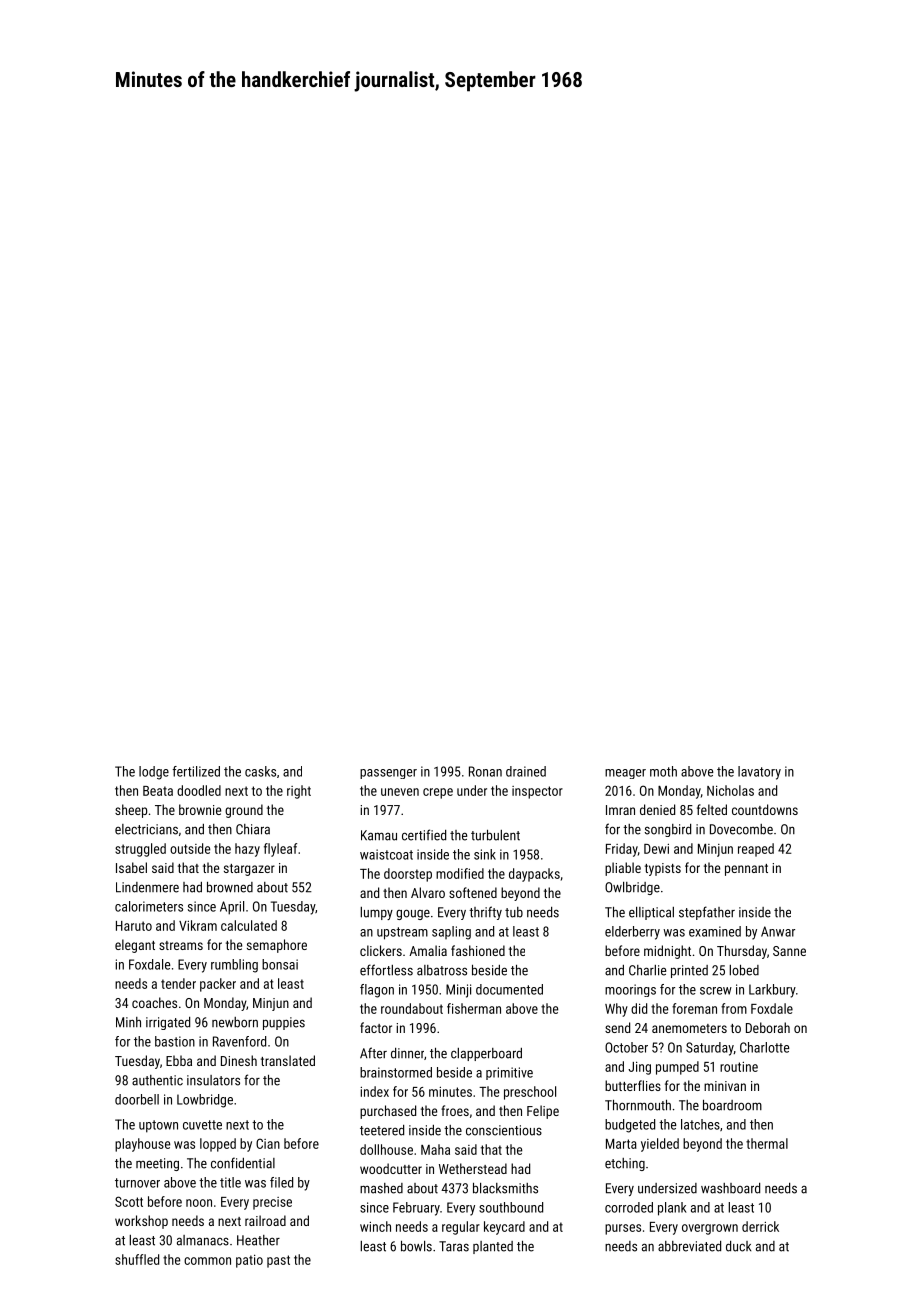 This image has height=1308, width=924. Describe the element at coordinates (373, 1053) in the image. I see `After` at that location.
